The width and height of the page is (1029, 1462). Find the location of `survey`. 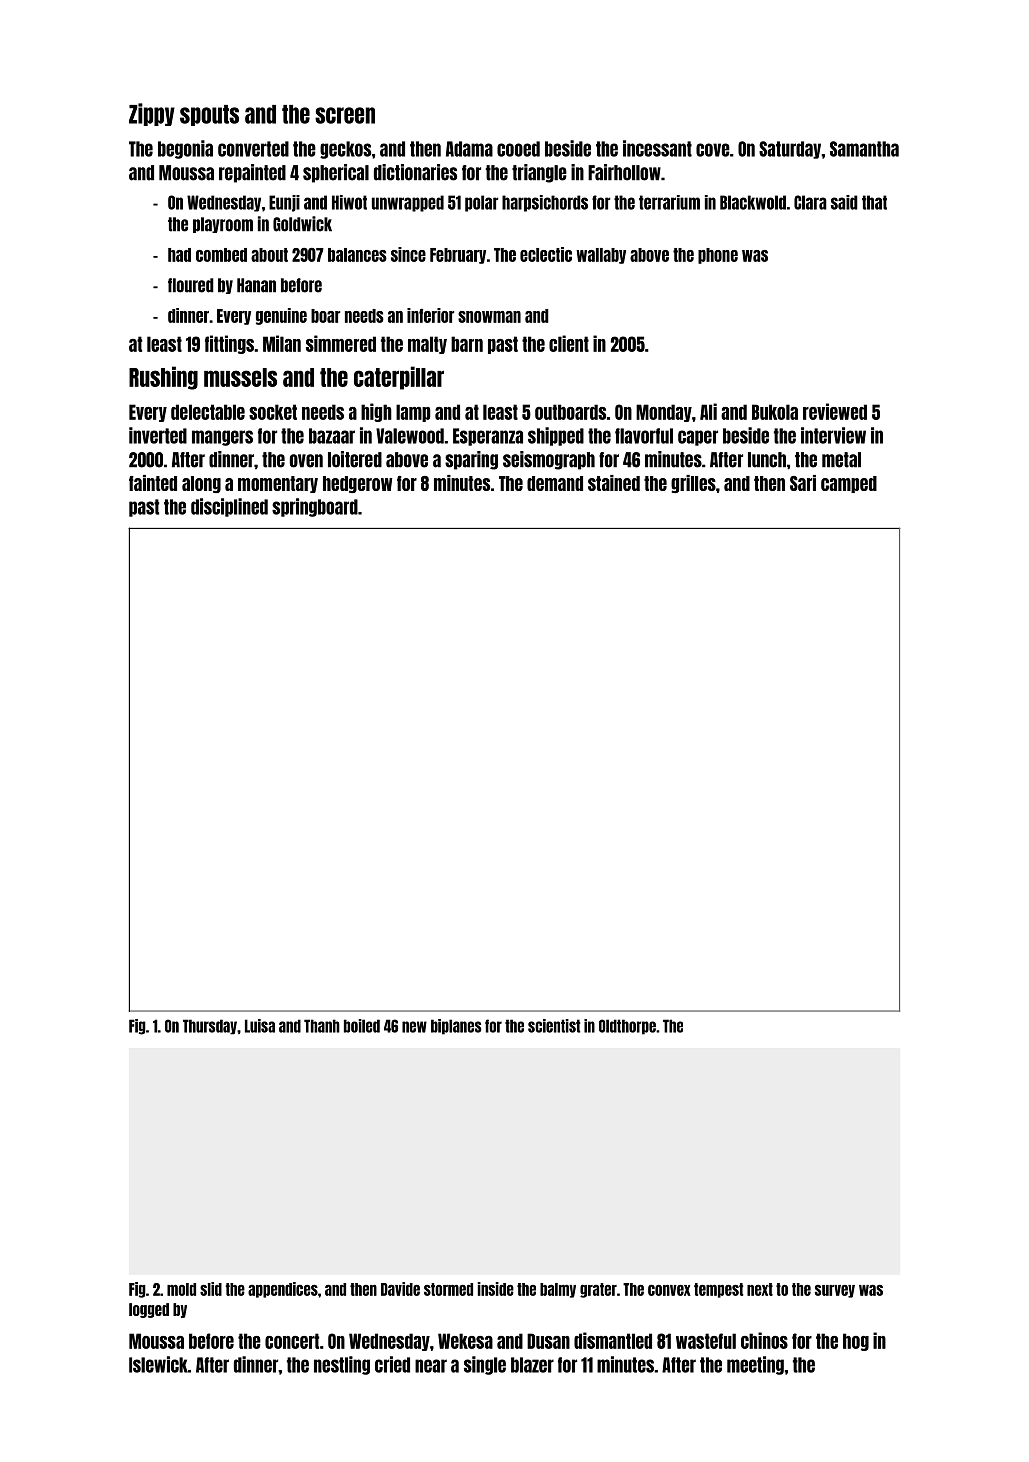

survey is located at coordinates (835, 1291).
